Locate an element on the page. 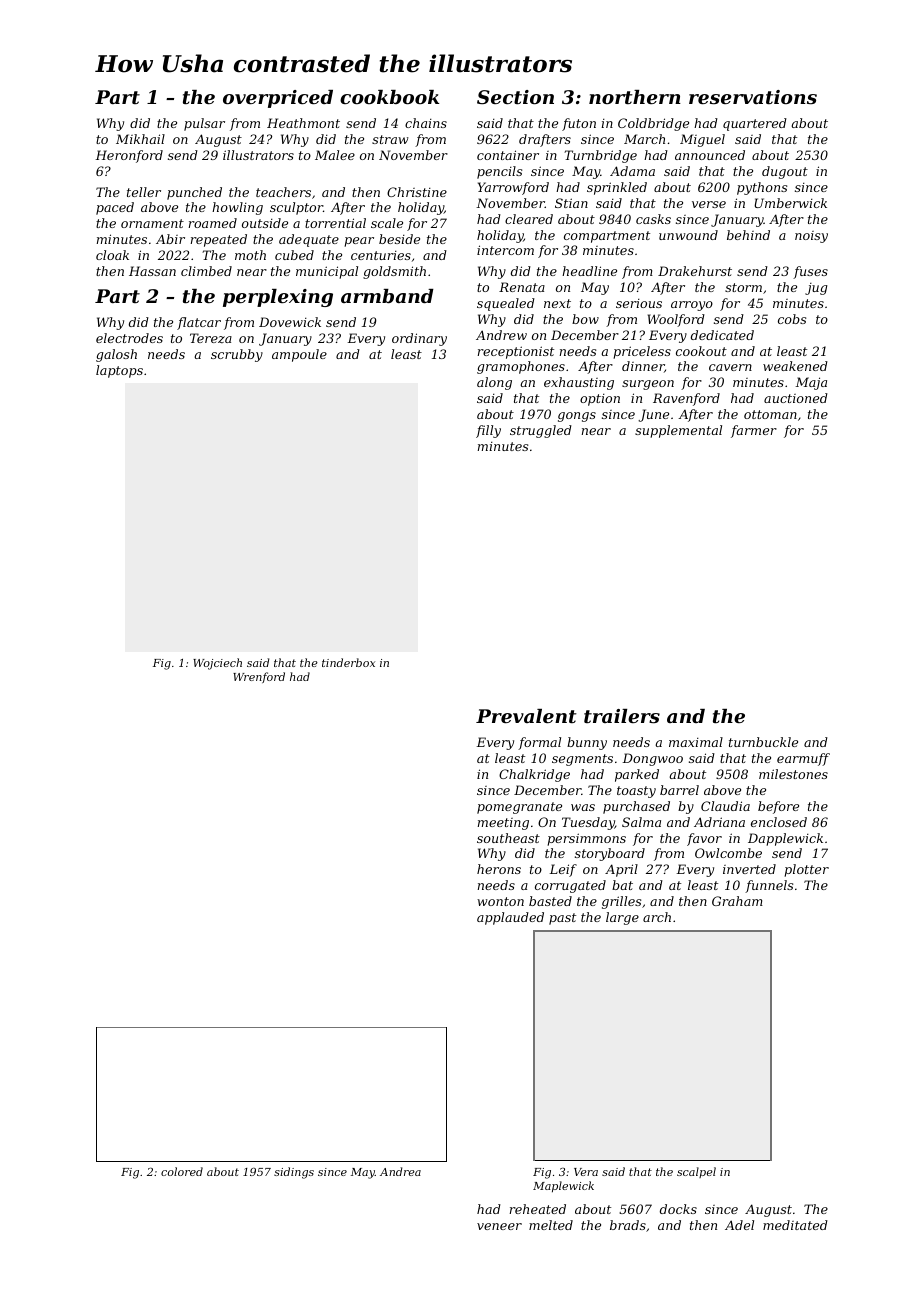 This image has height=1308, width=924. struggled is located at coordinates (541, 431).
